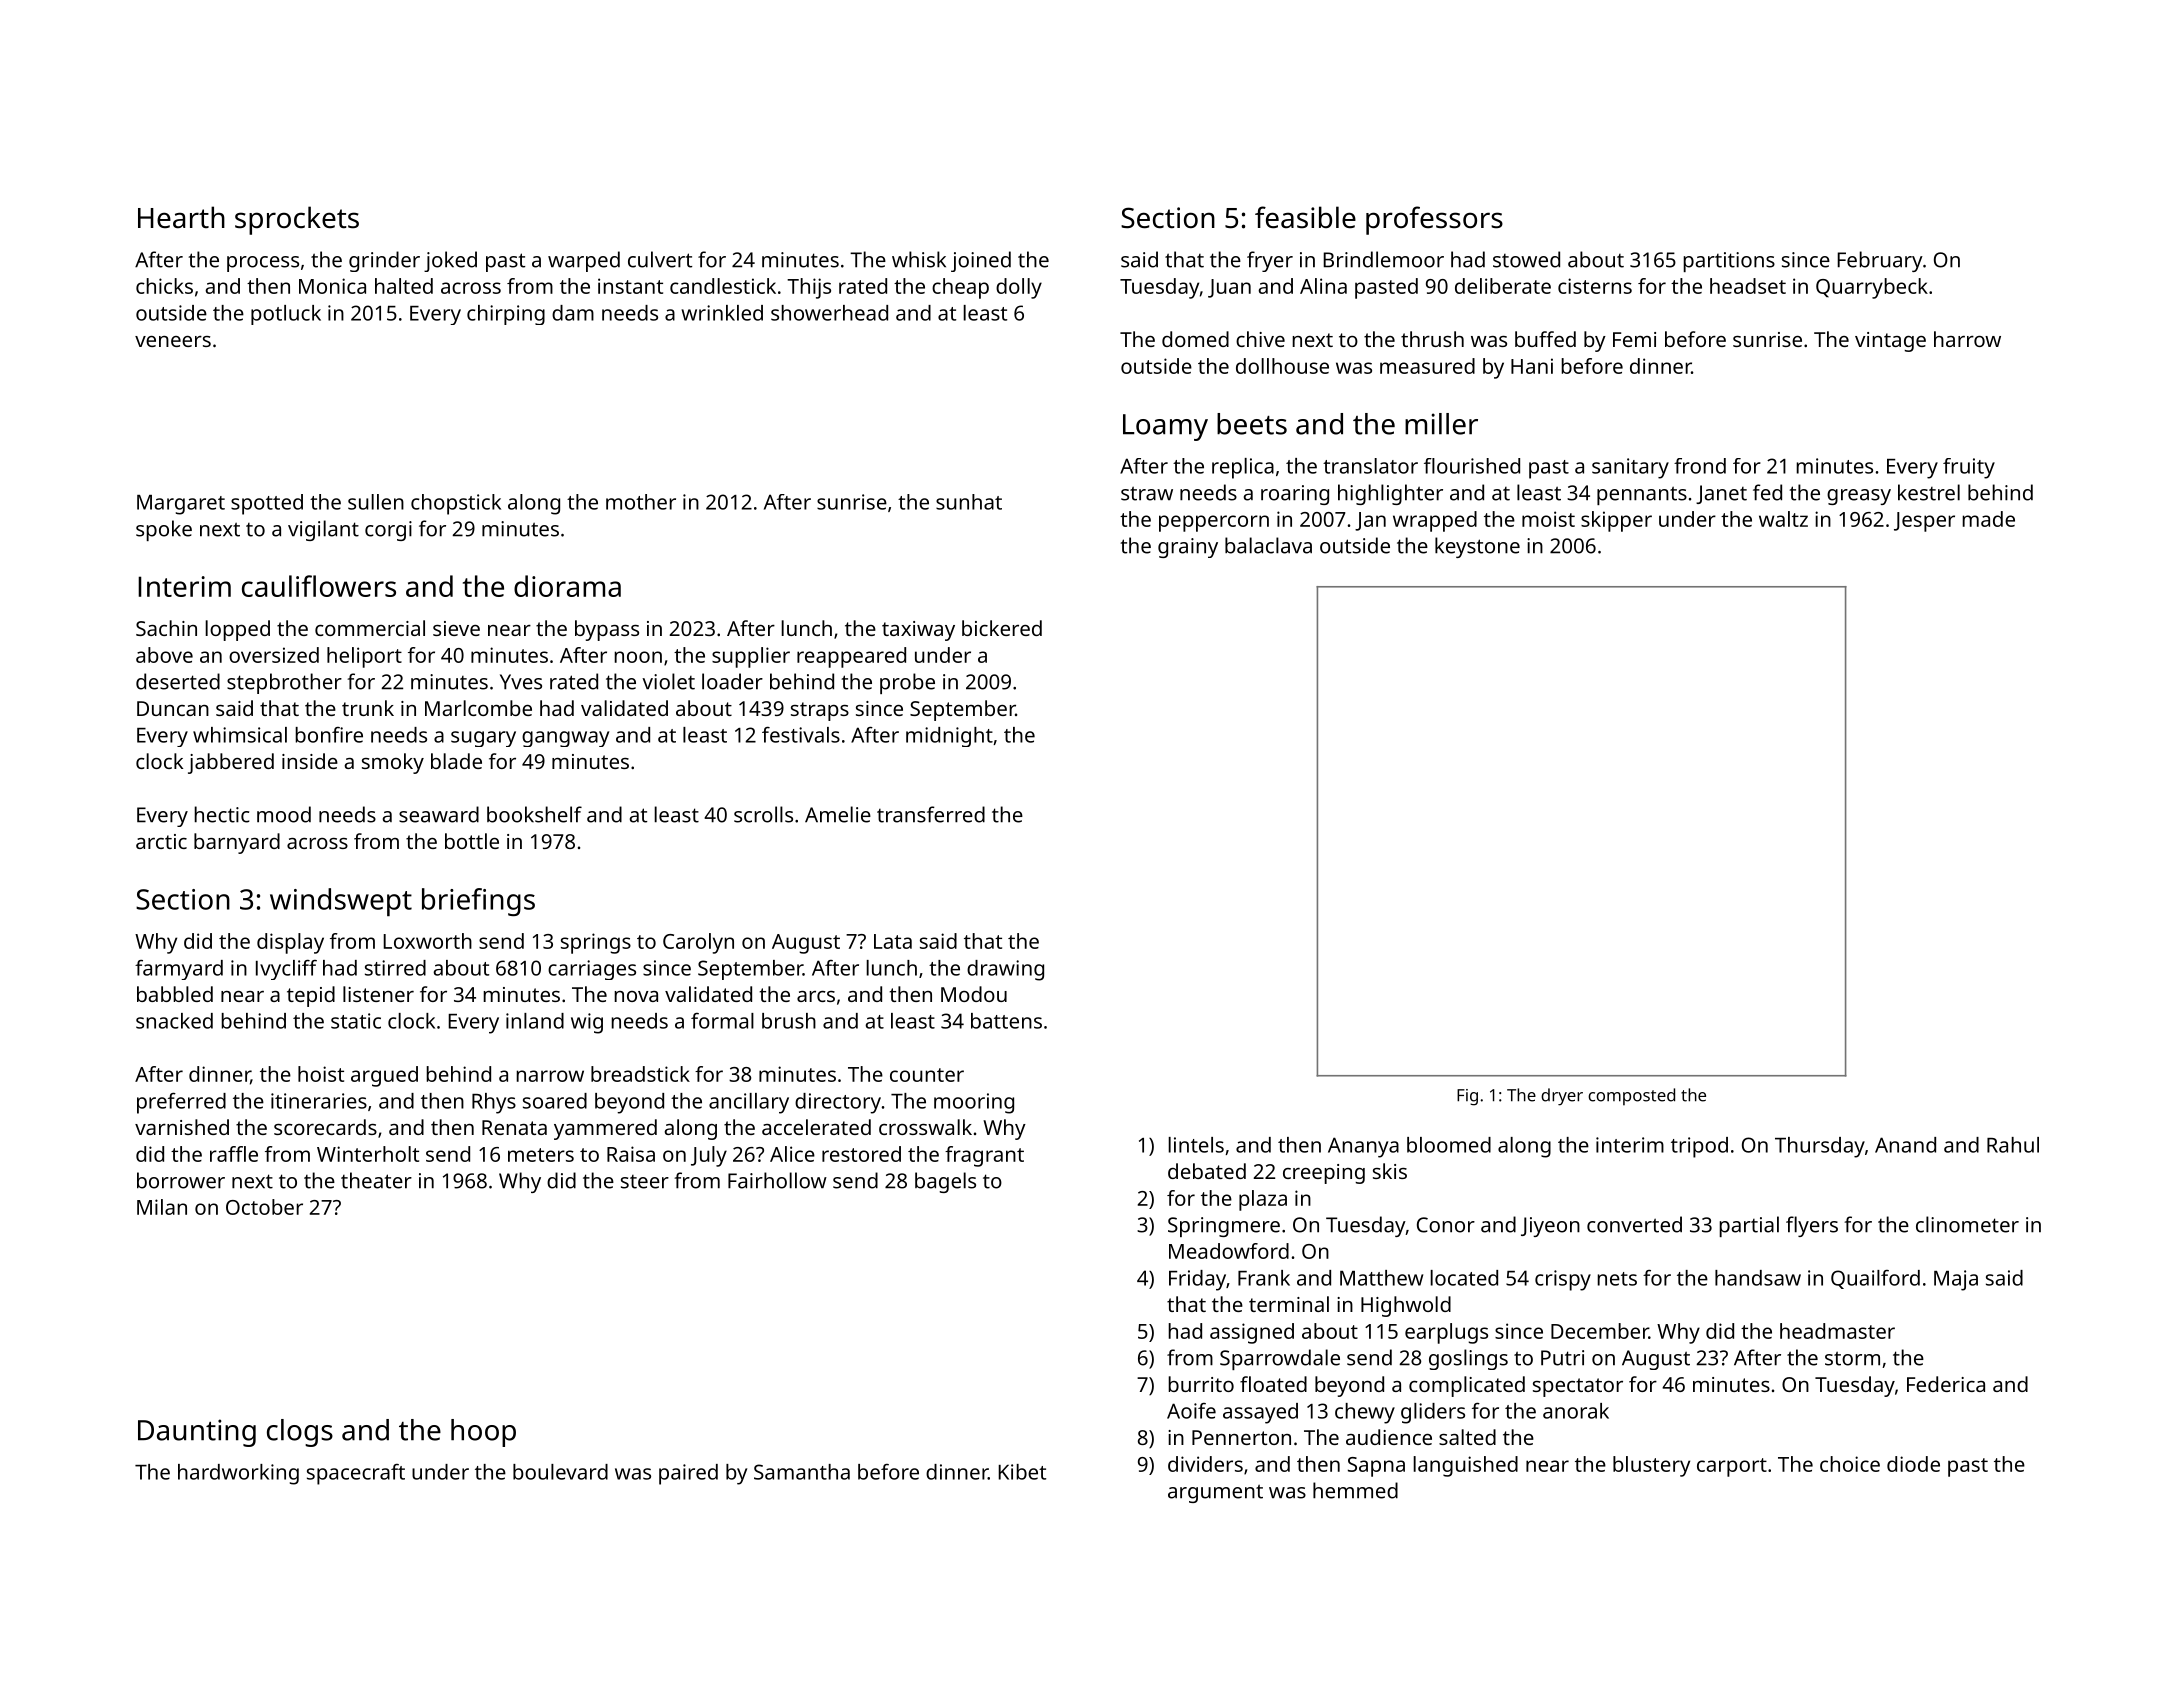 The height and width of the document is (1683, 2178). Describe the element at coordinates (1147, 494) in the document. I see `straw` at that location.
